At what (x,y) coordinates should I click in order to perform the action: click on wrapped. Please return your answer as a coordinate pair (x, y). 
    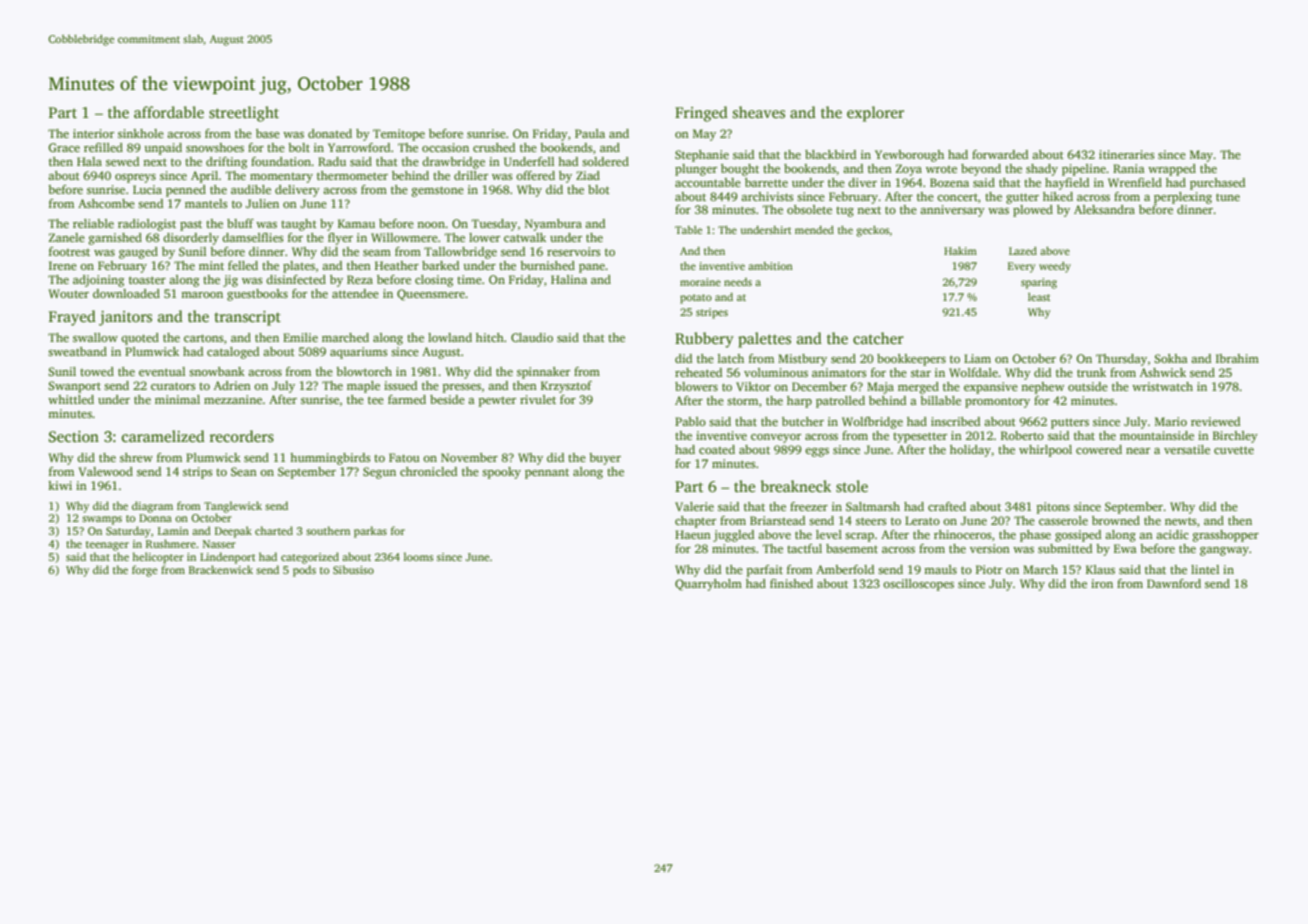
    Looking at the image, I should click on (1172, 170).
